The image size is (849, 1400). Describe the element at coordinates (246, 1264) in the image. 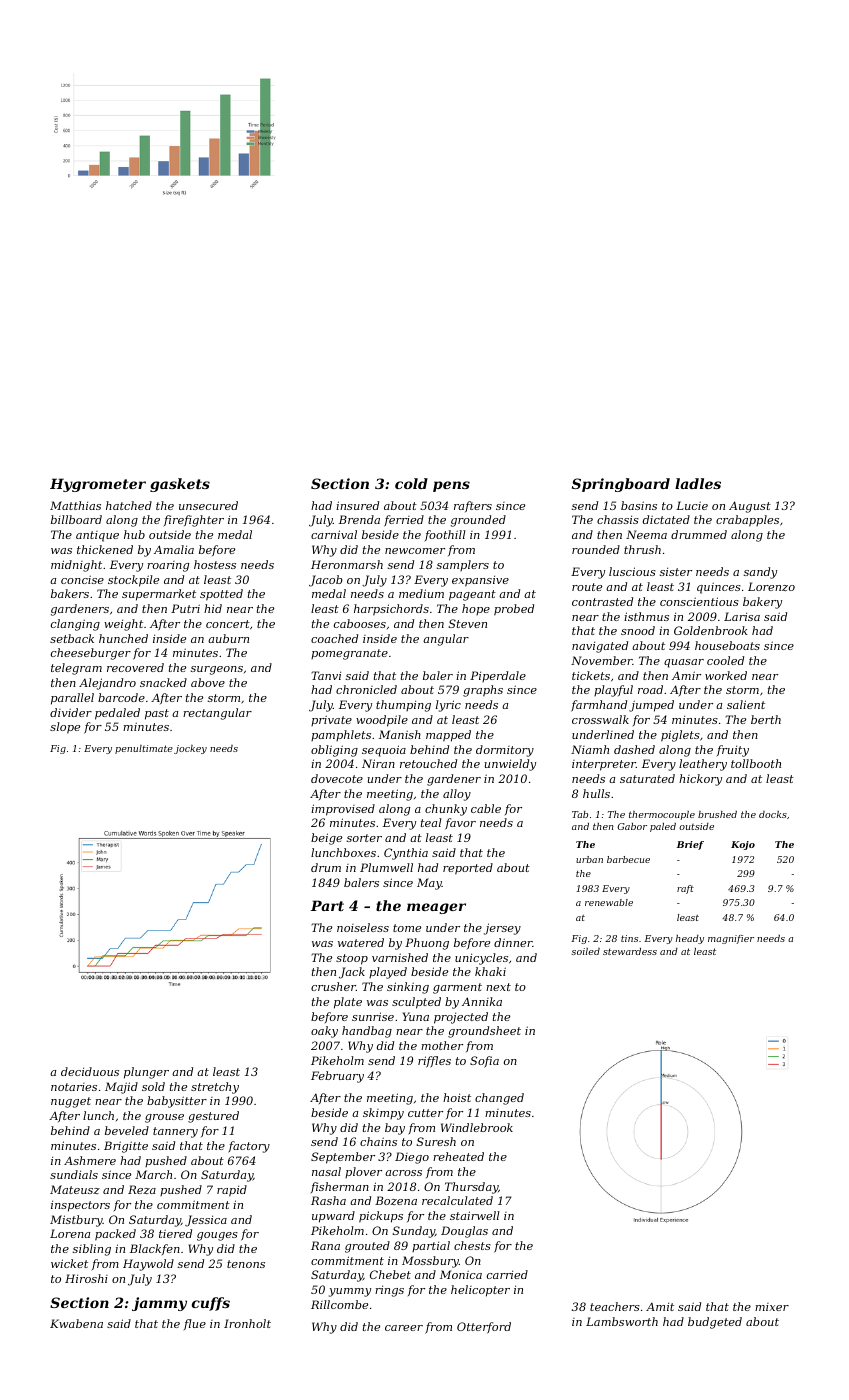

I see `tenons` at that location.
